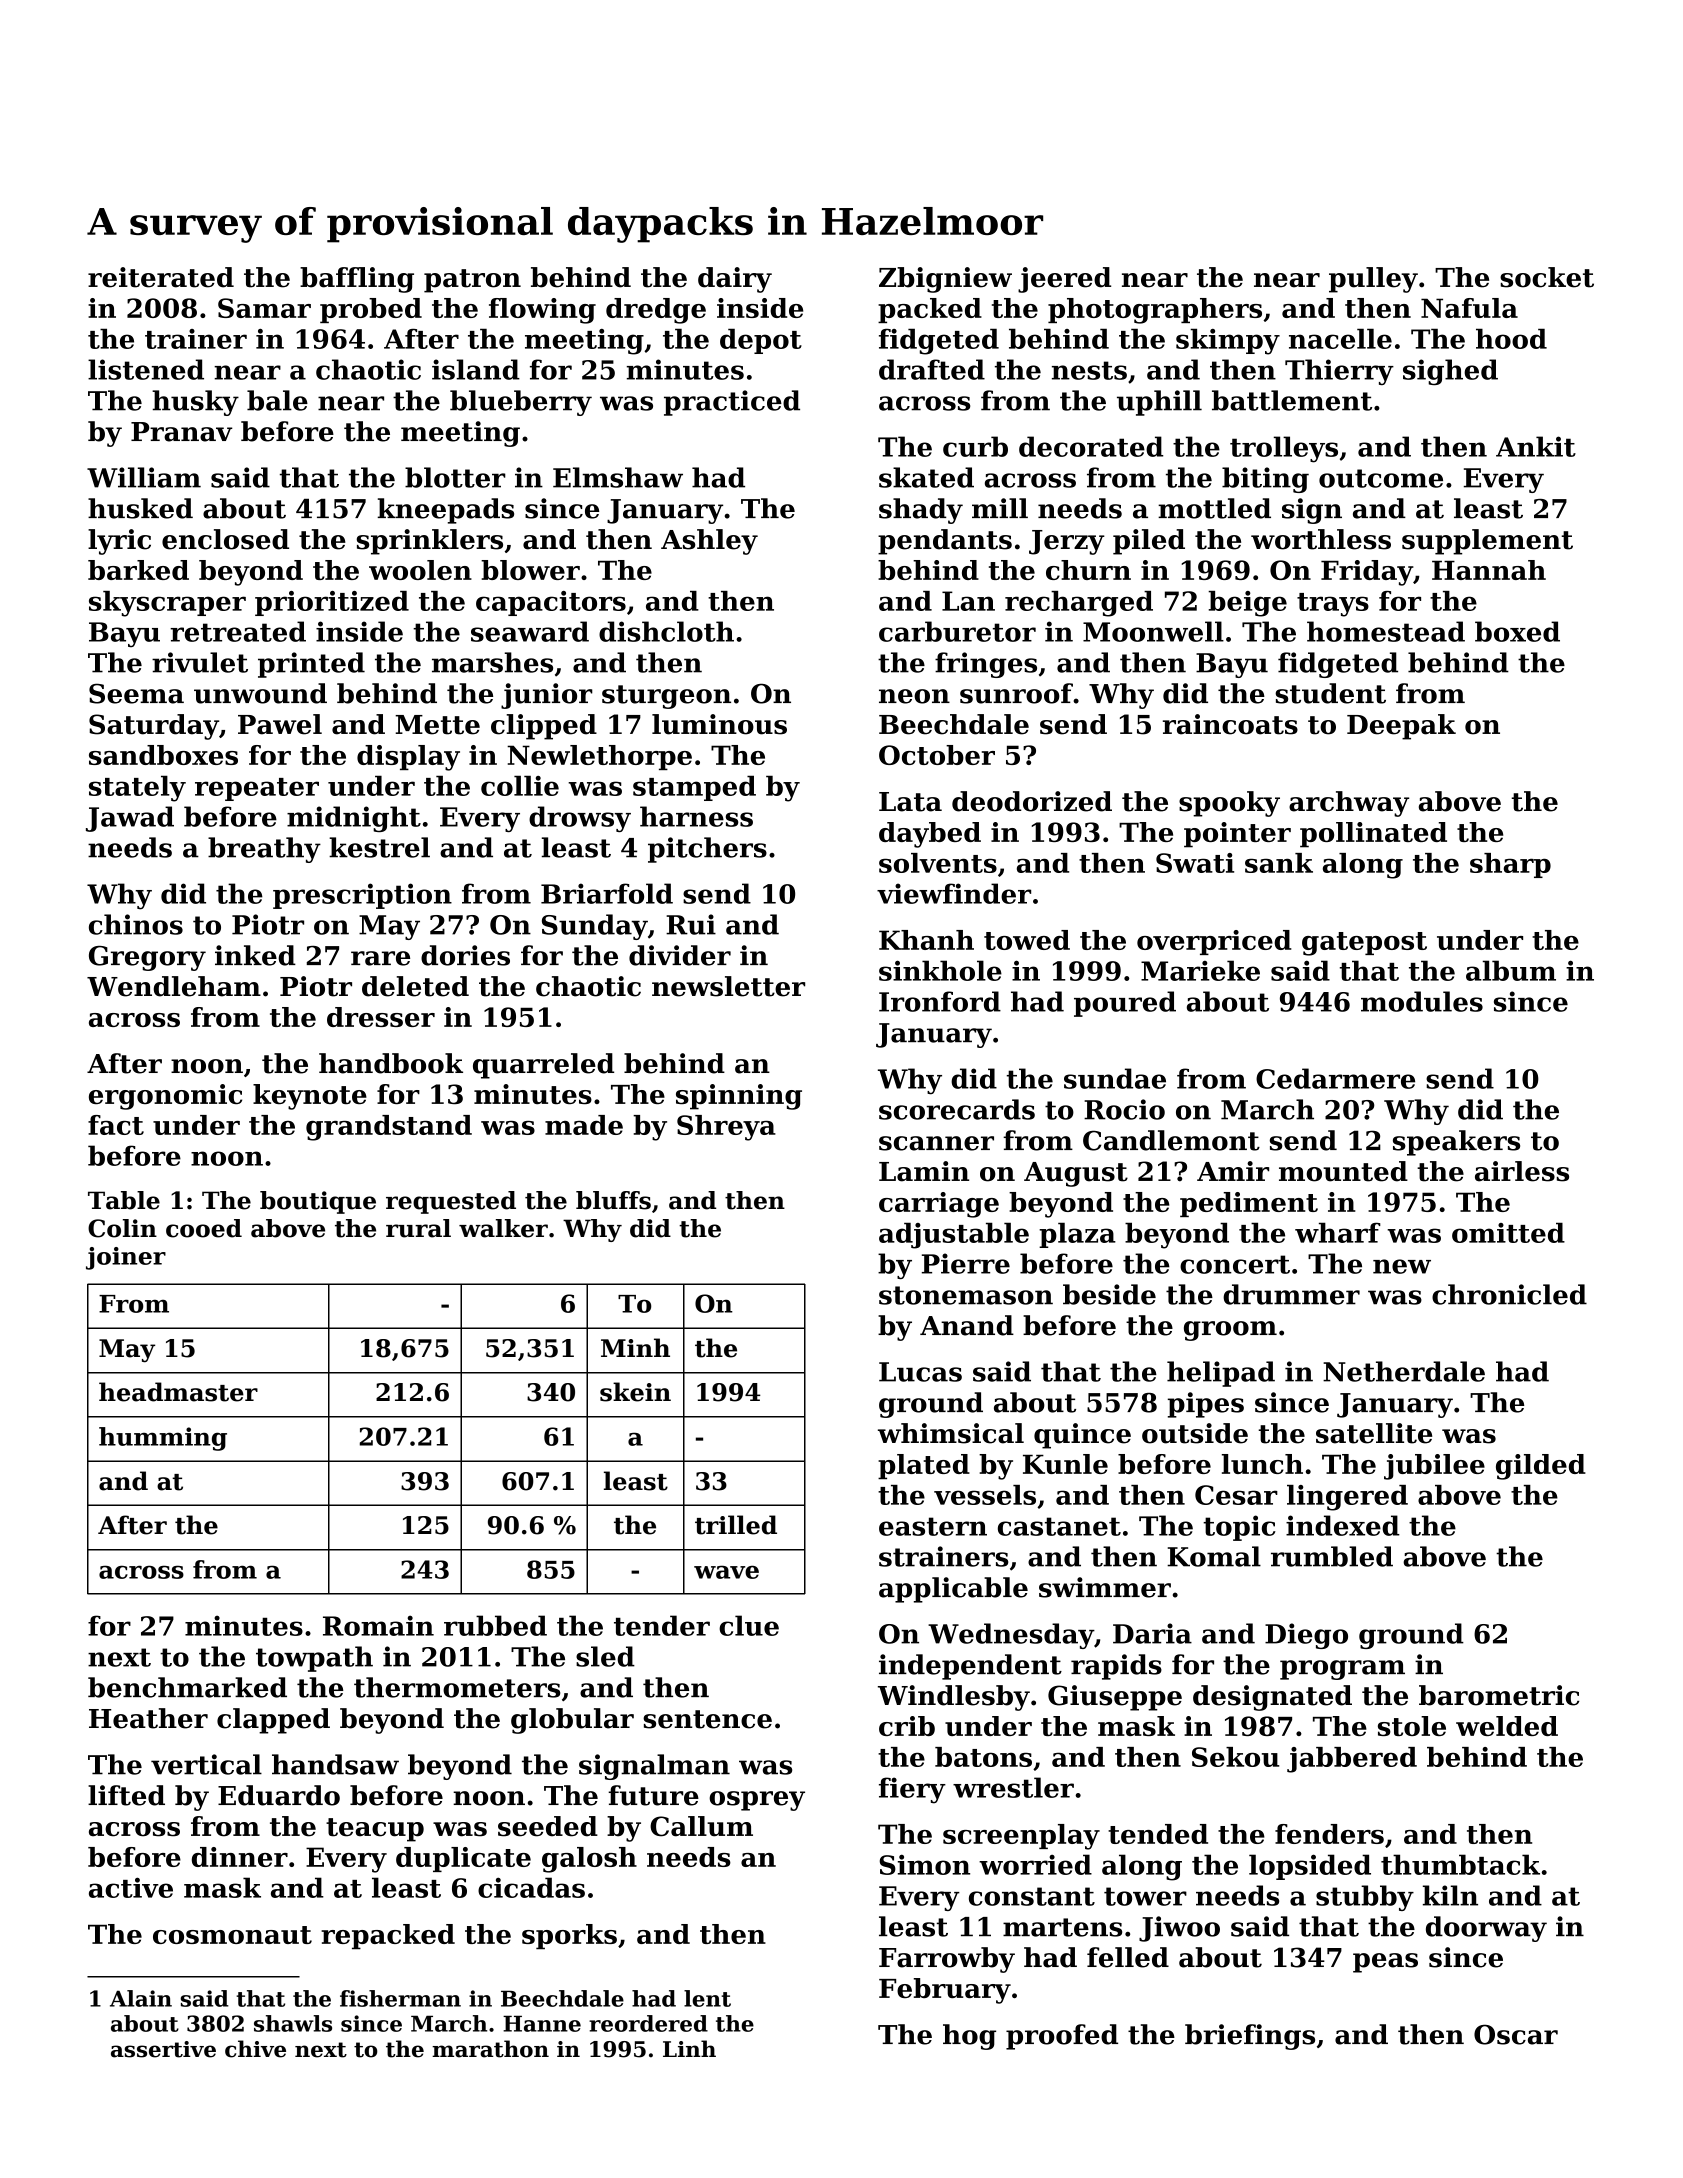 The height and width of the screenshot is (2178, 1683). I want to click on skein, so click(635, 1392).
